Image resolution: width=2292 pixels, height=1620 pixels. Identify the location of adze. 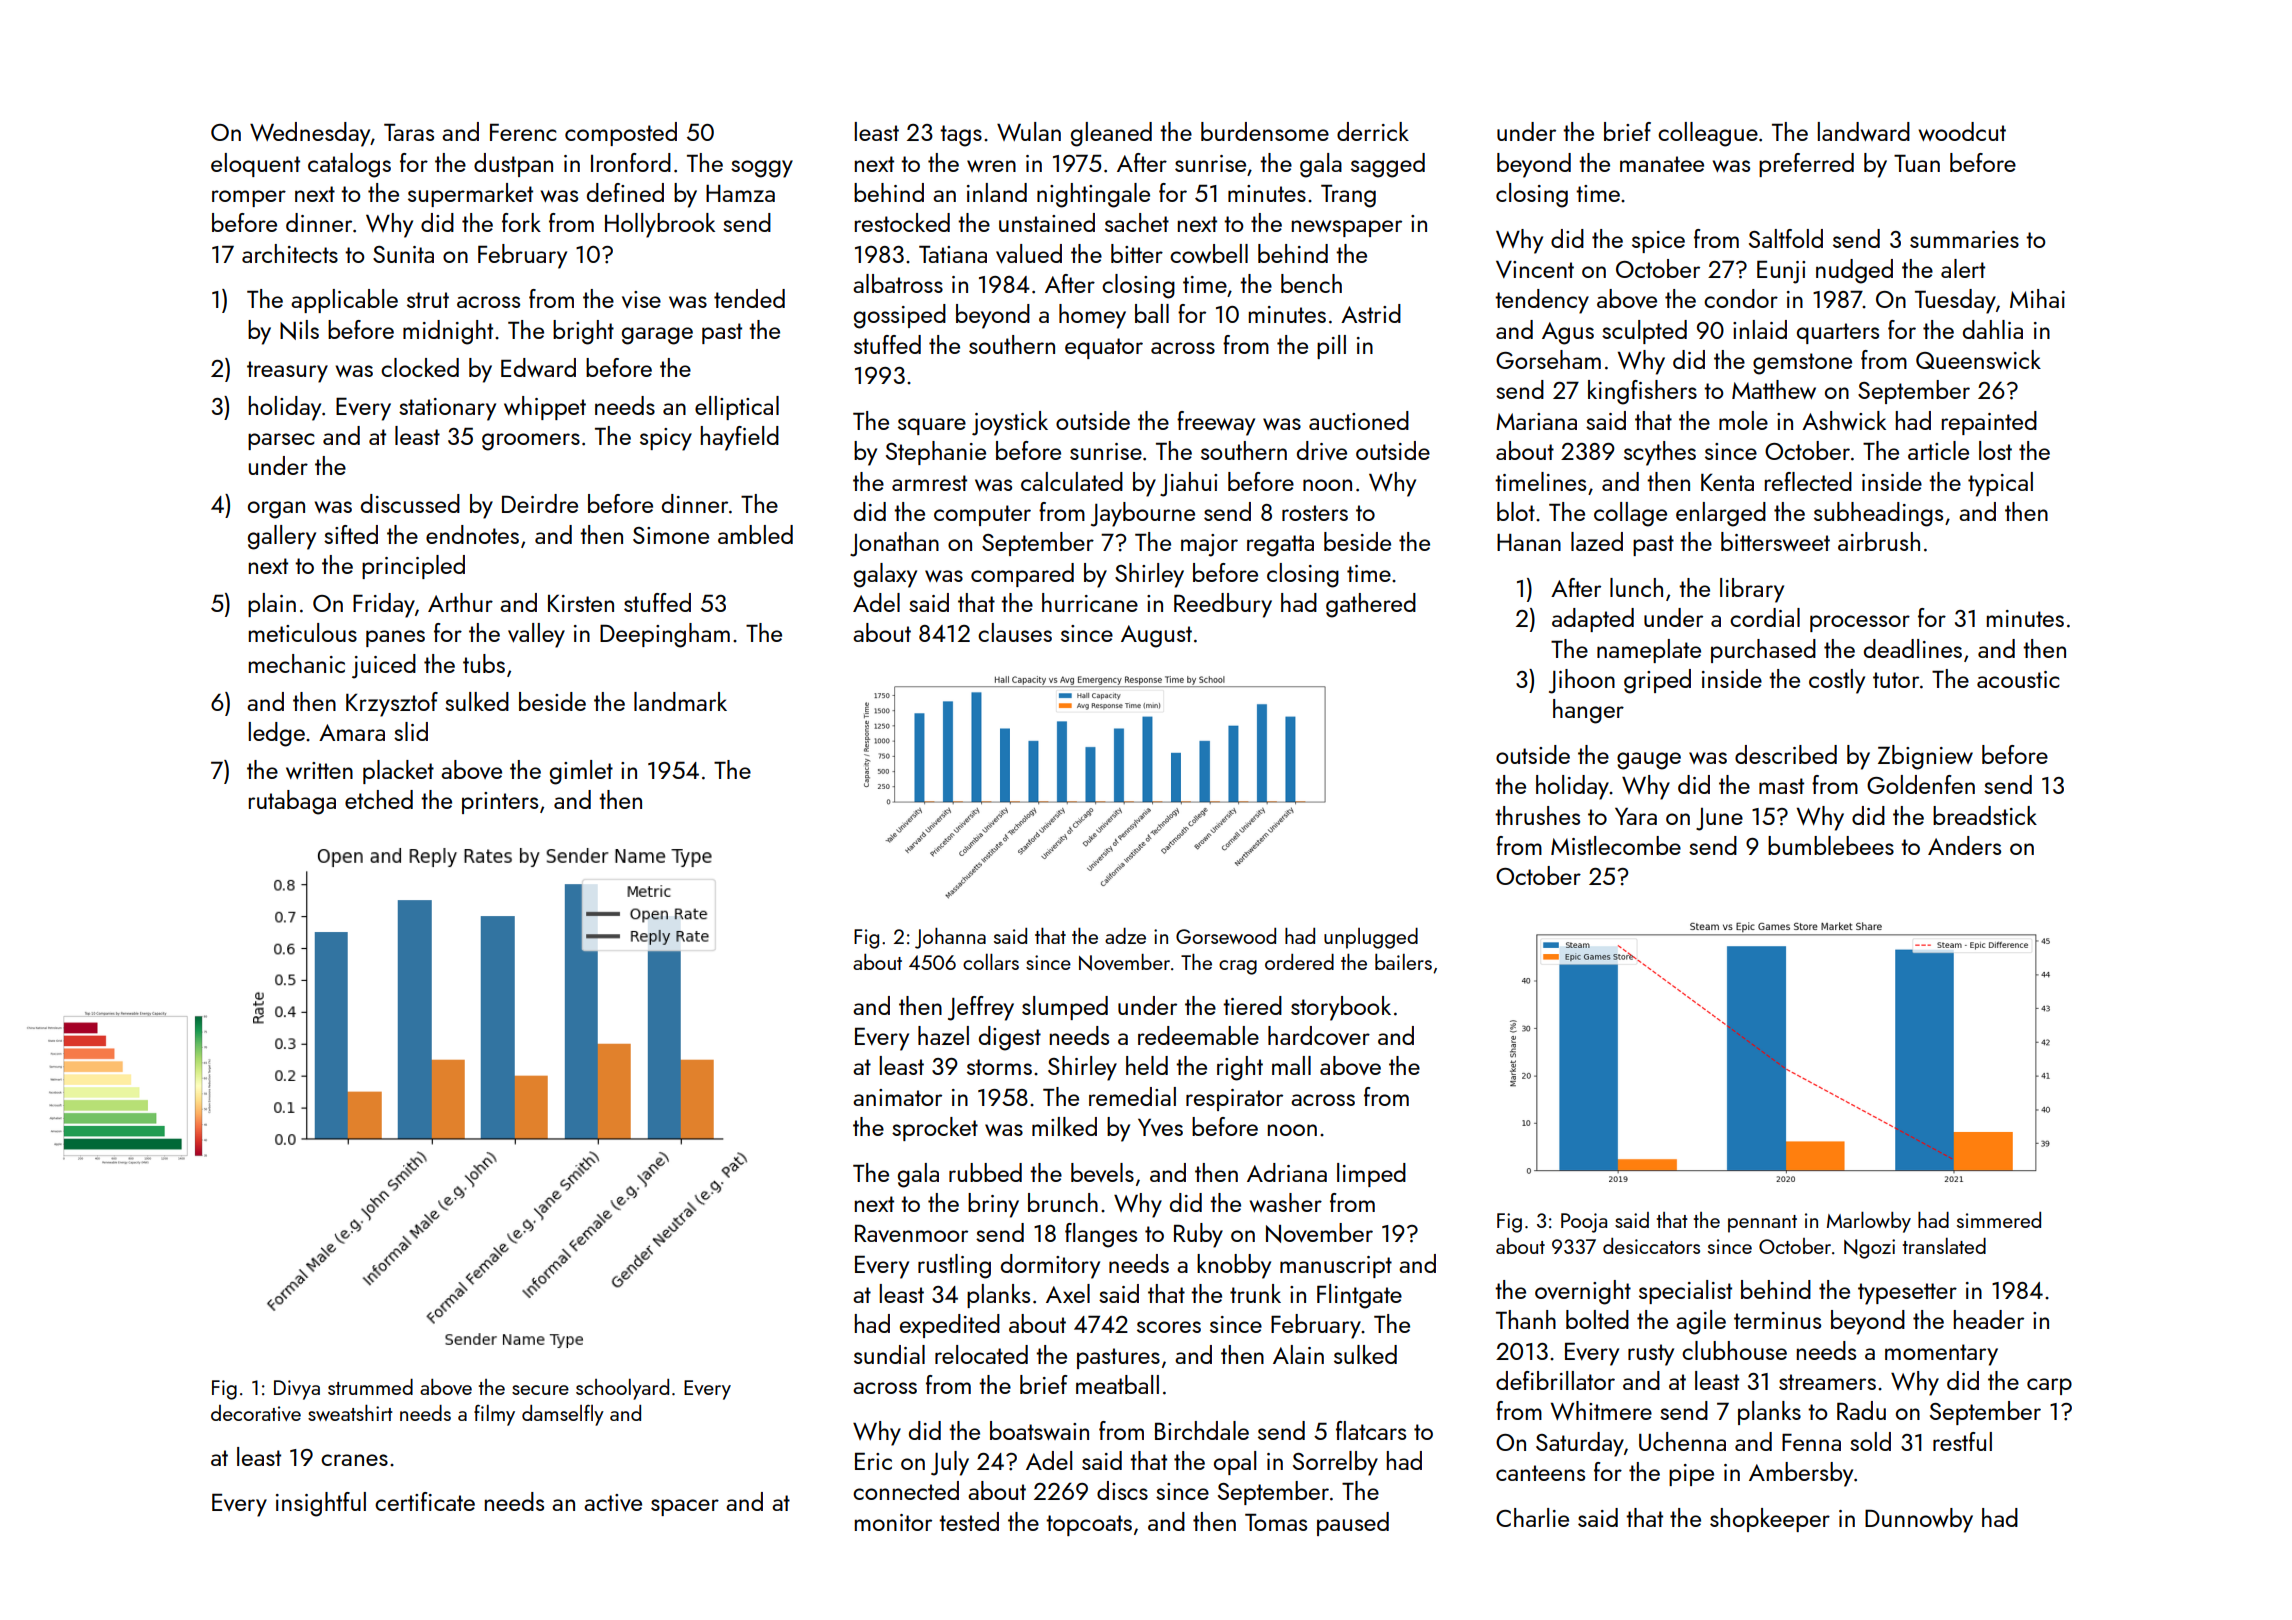
(1125, 936).
